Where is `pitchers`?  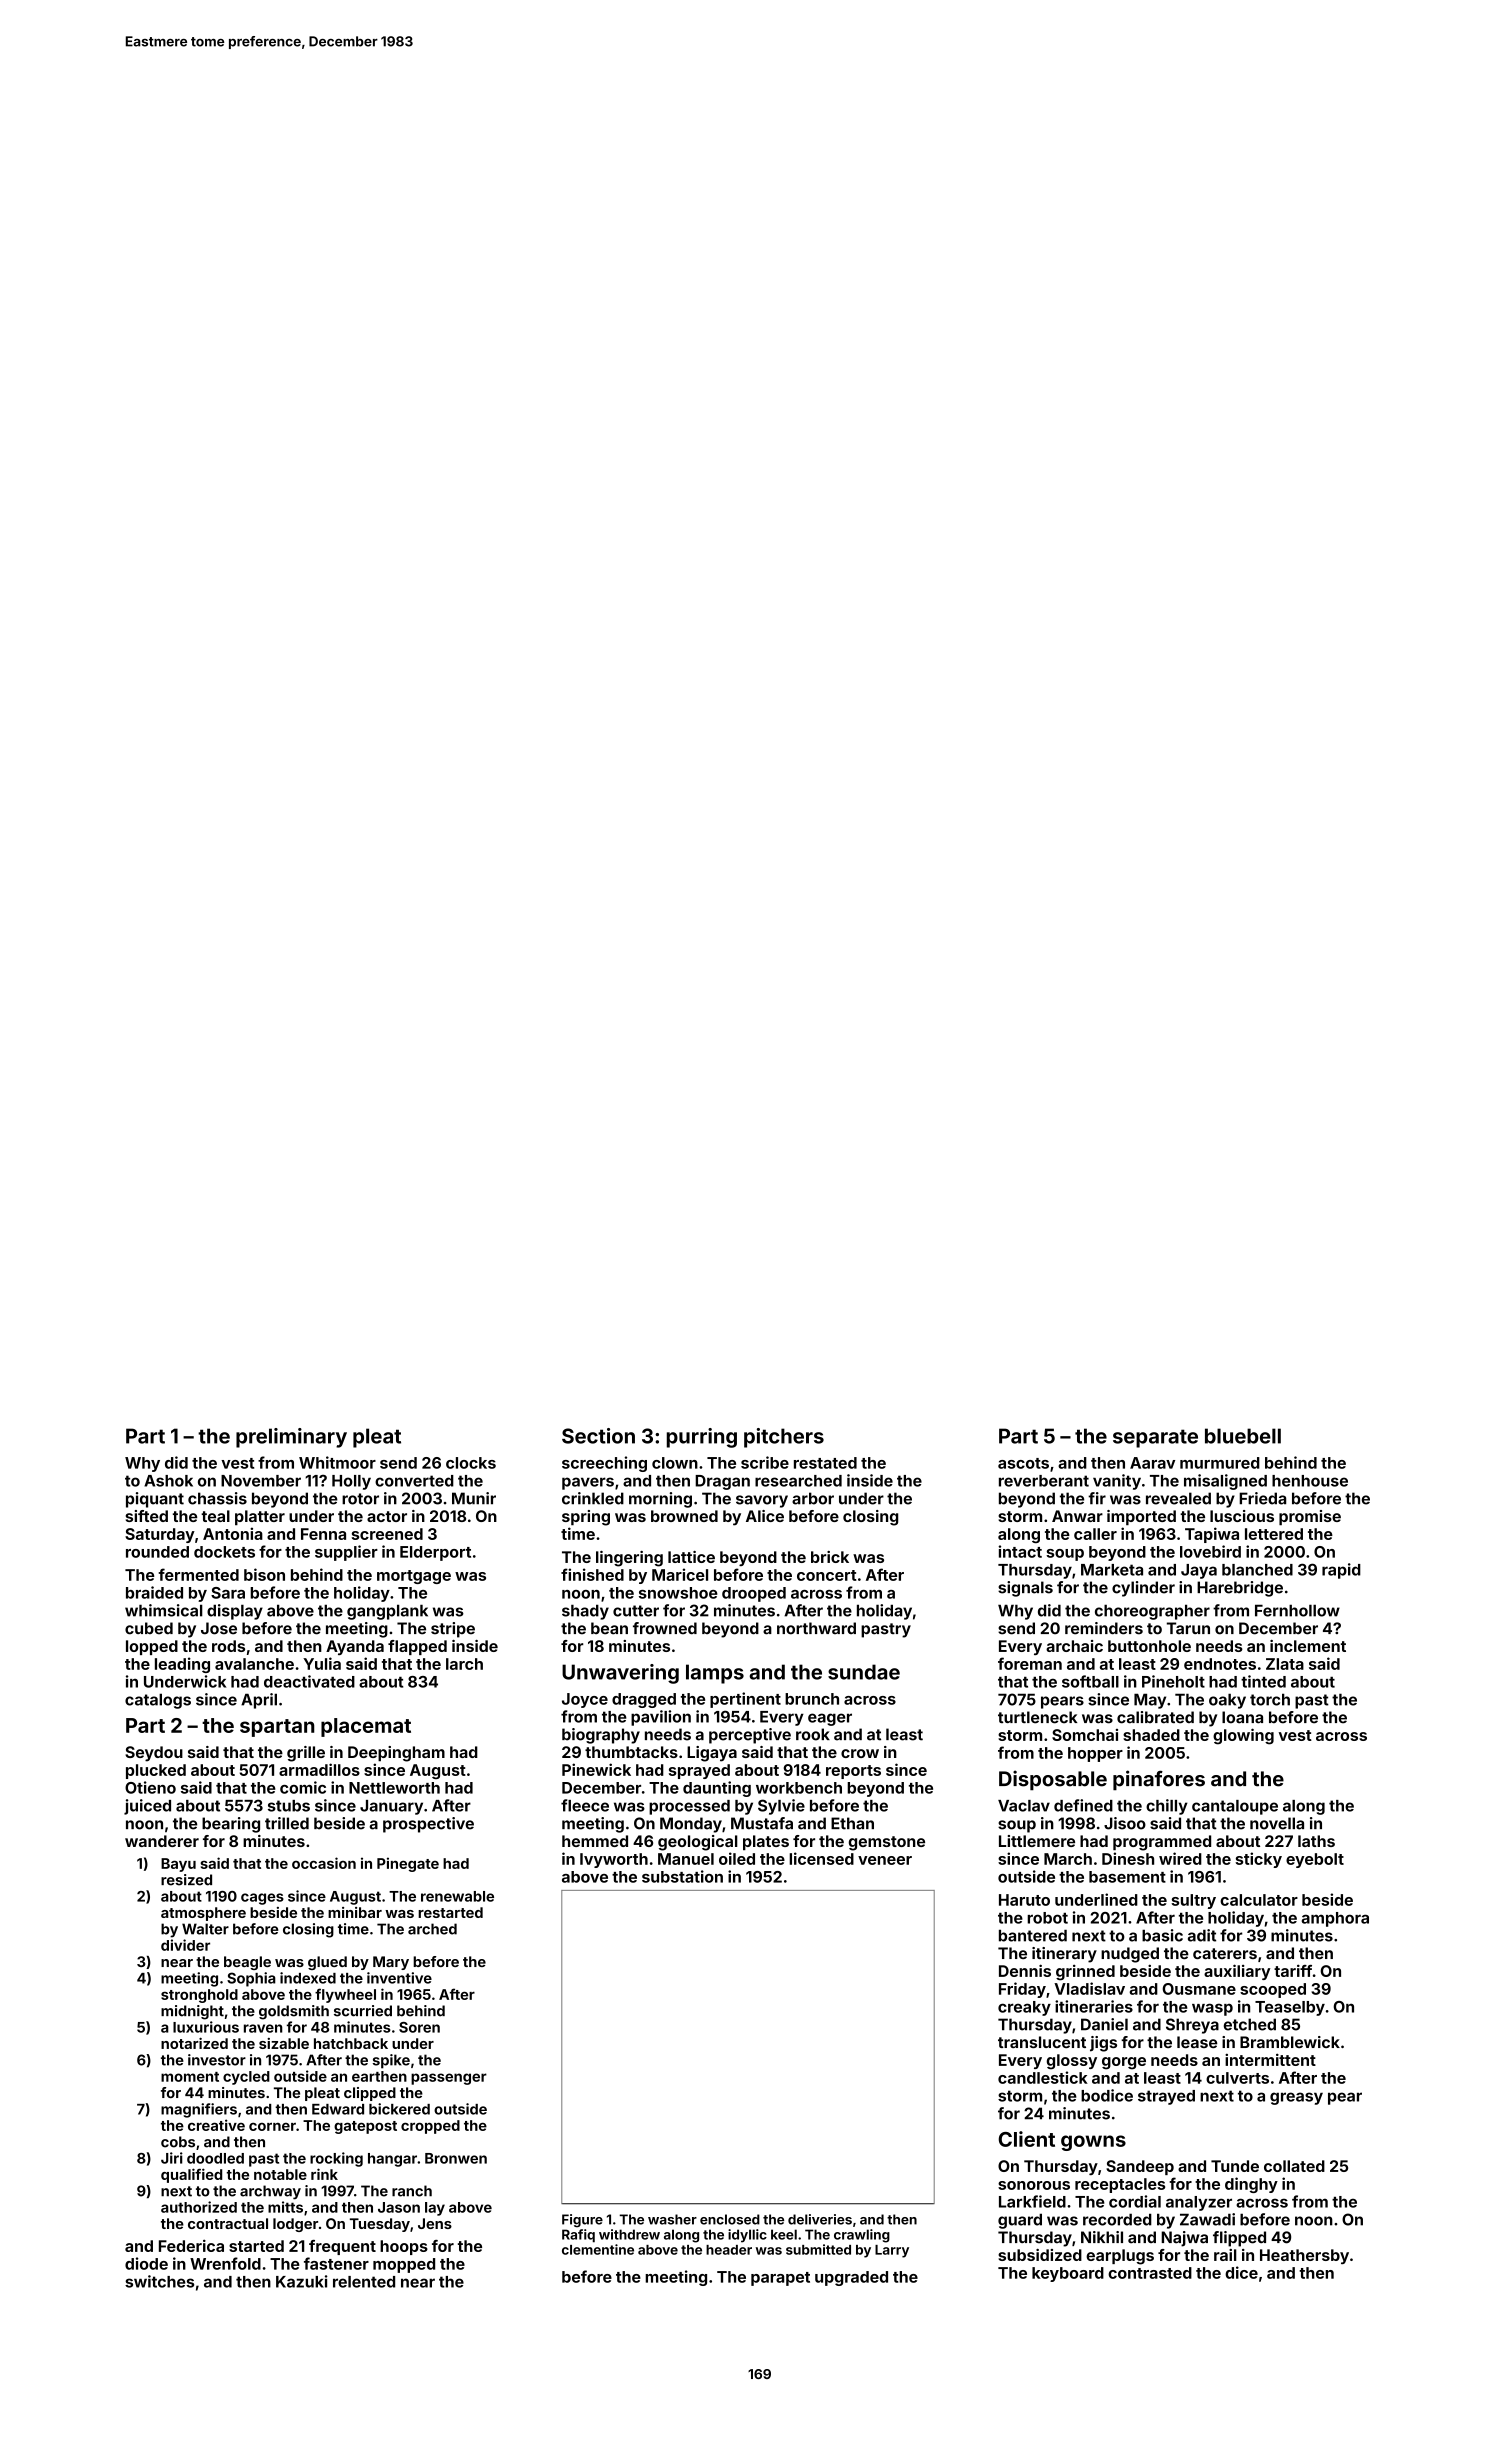 pitchers is located at coordinates (784, 1438).
